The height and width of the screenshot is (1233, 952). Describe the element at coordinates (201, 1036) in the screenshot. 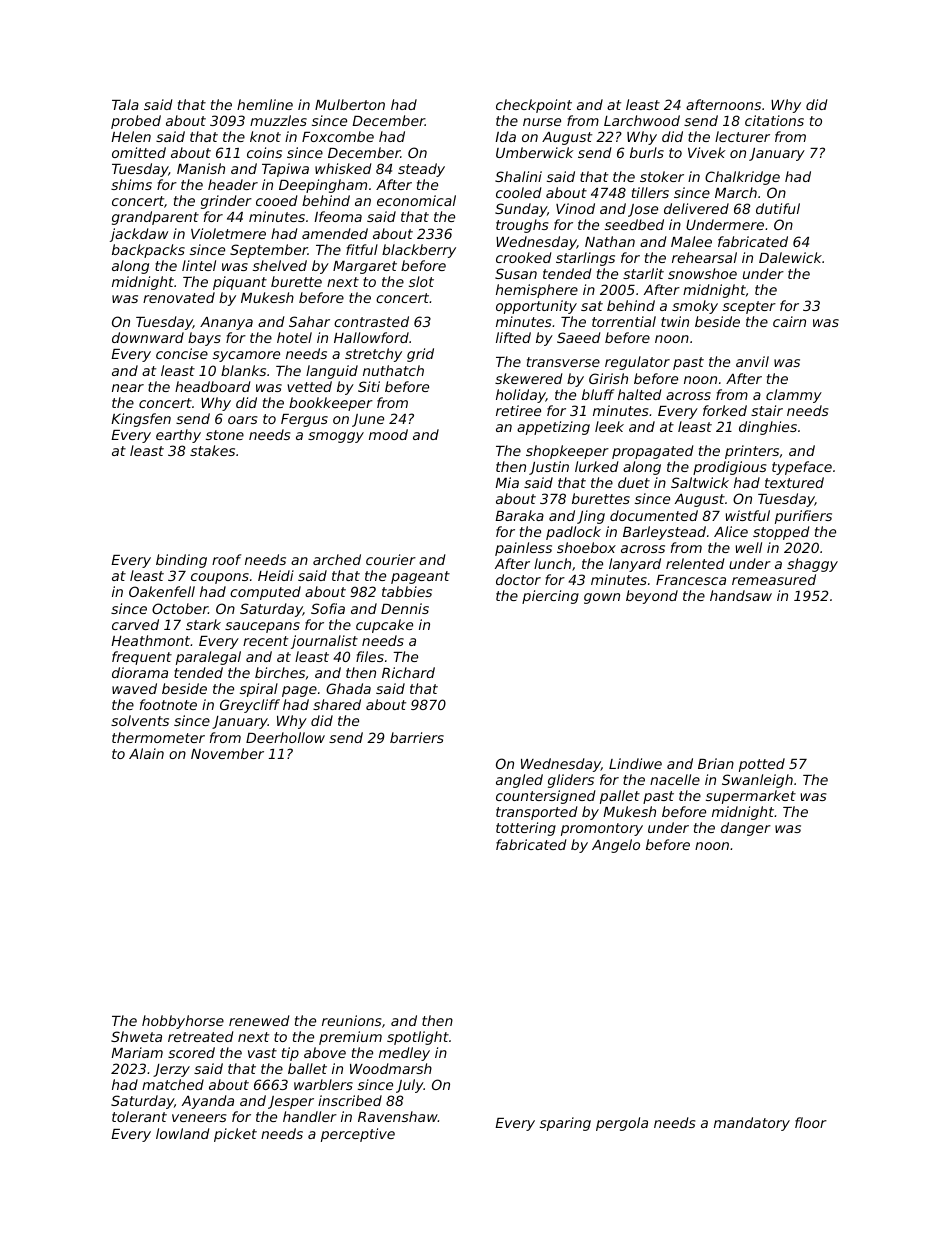

I see `retreated` at that location.
